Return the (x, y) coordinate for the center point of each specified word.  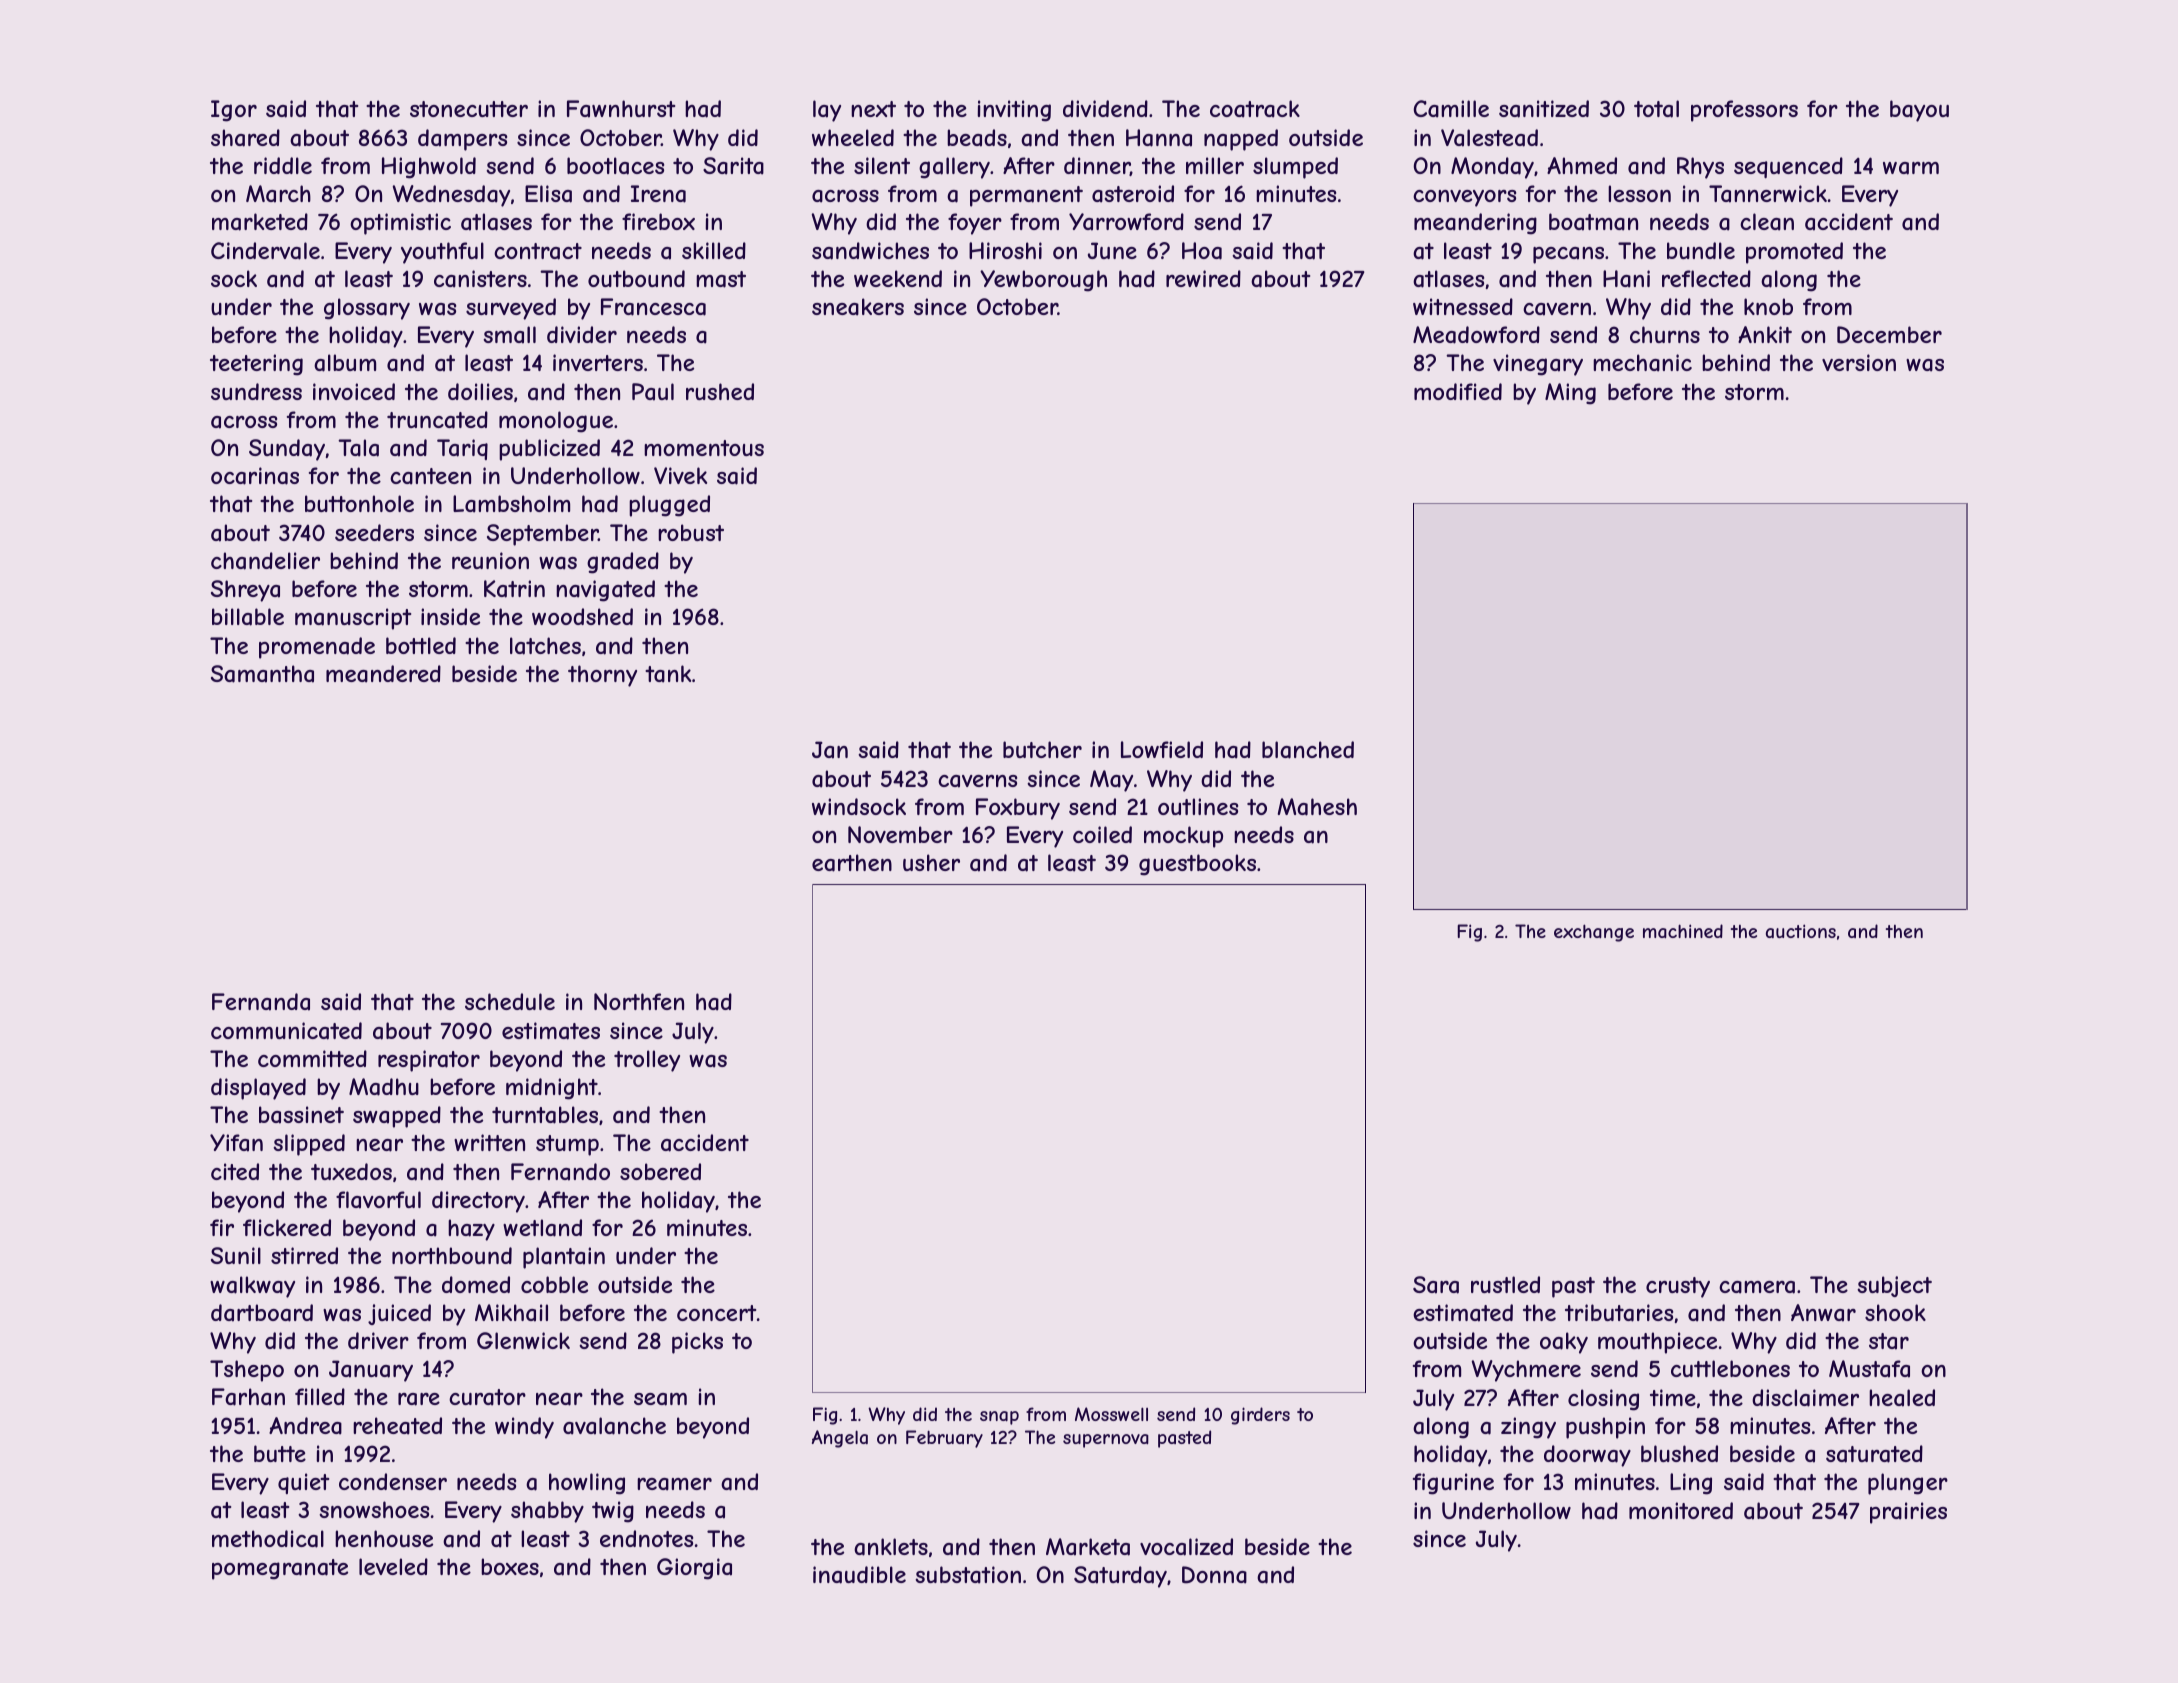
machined (1683, 931)
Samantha (262, 674)
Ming (1570, 394)
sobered (660, 1171)
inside (450, 616)
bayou (1919, 111)
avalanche (614, 1426)
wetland (542, 1228)
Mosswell (1111, 1414)
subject (1894, 1286)
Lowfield (1162, 749)
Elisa (548, 194)
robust (691, 532)
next (873, 109)
